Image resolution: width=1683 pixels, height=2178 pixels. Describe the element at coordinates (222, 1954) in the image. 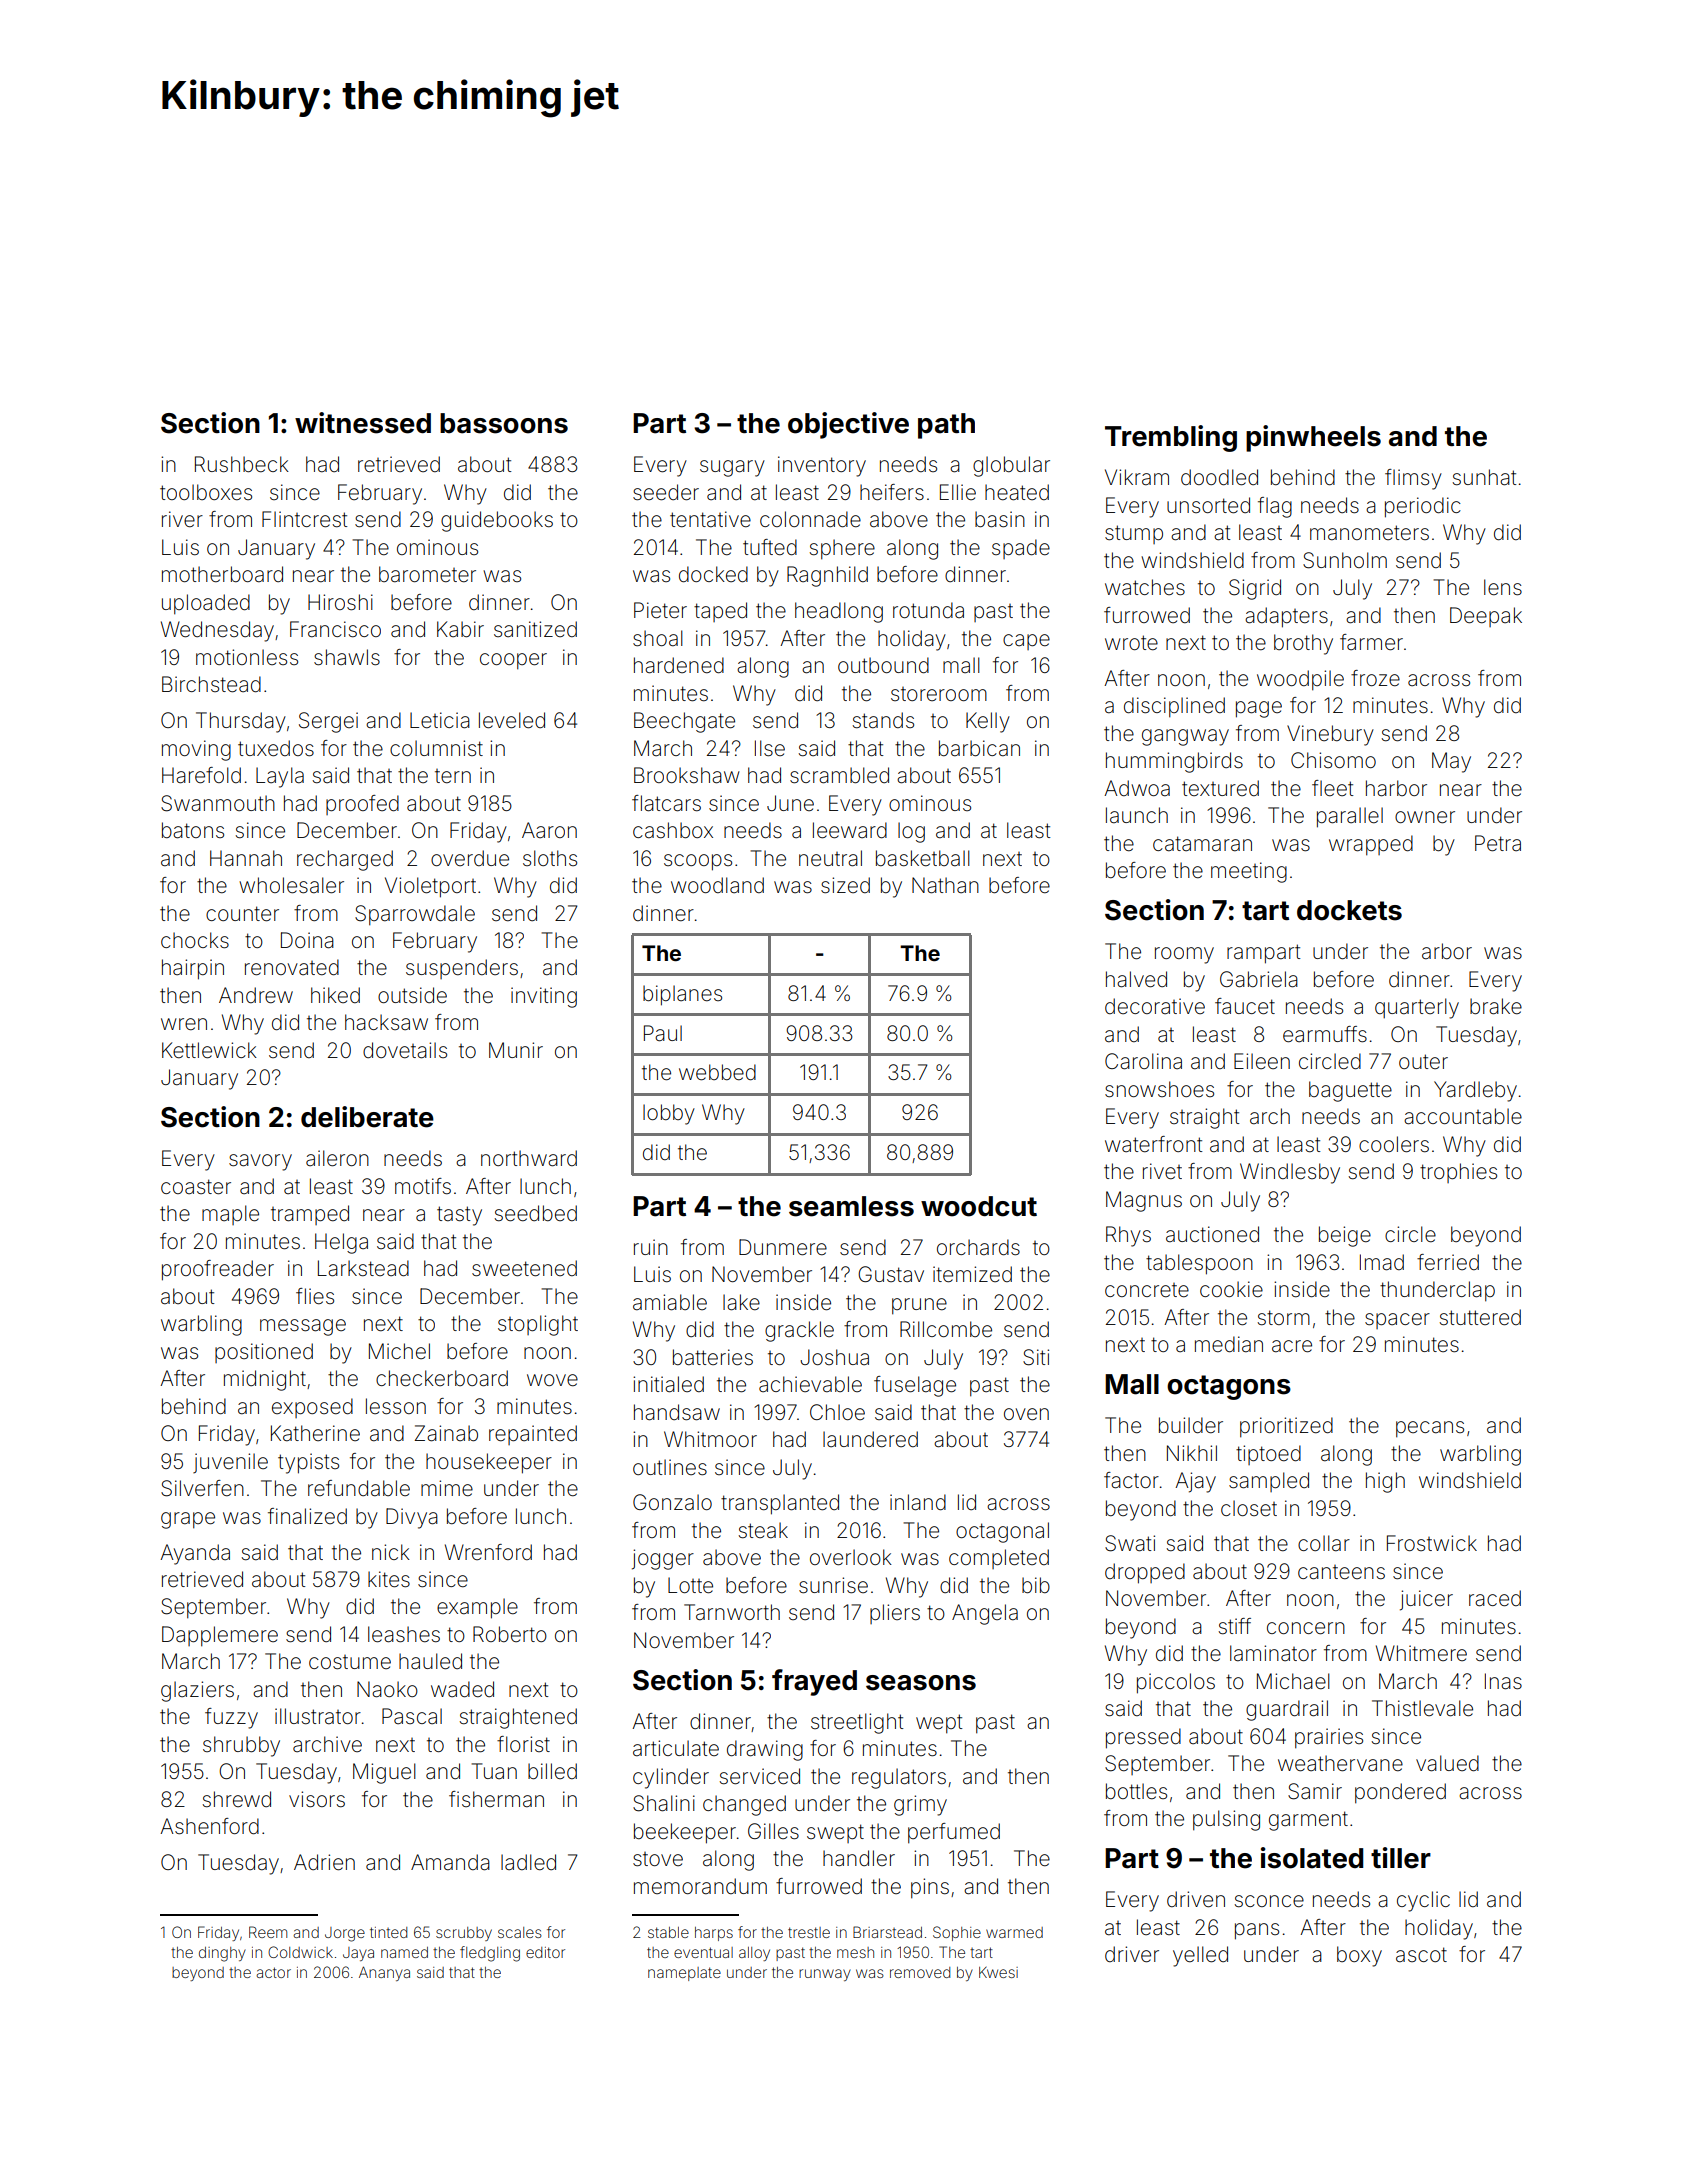

I see `dinghy` at that location.
